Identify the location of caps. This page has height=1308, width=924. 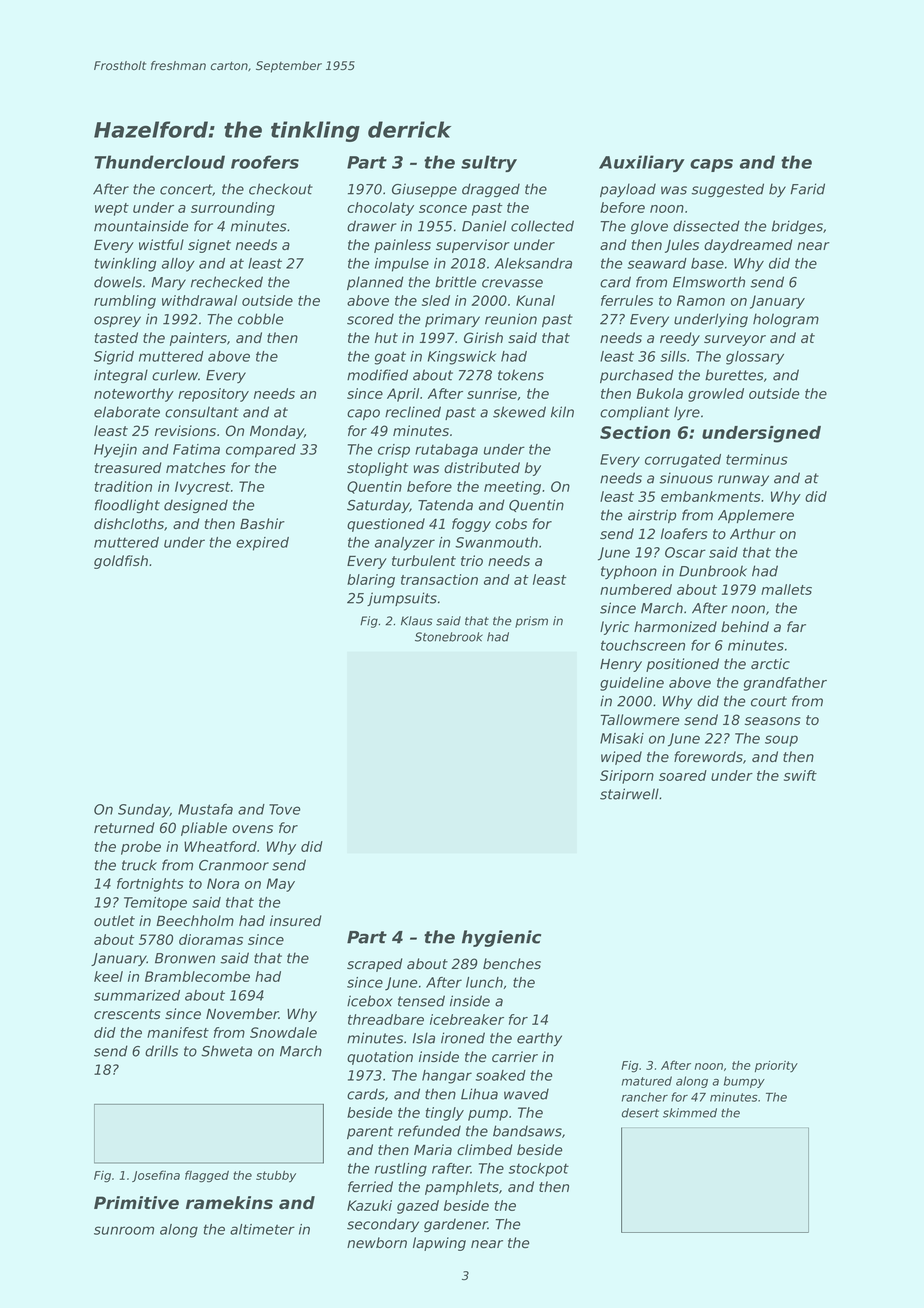
(711, 165).
